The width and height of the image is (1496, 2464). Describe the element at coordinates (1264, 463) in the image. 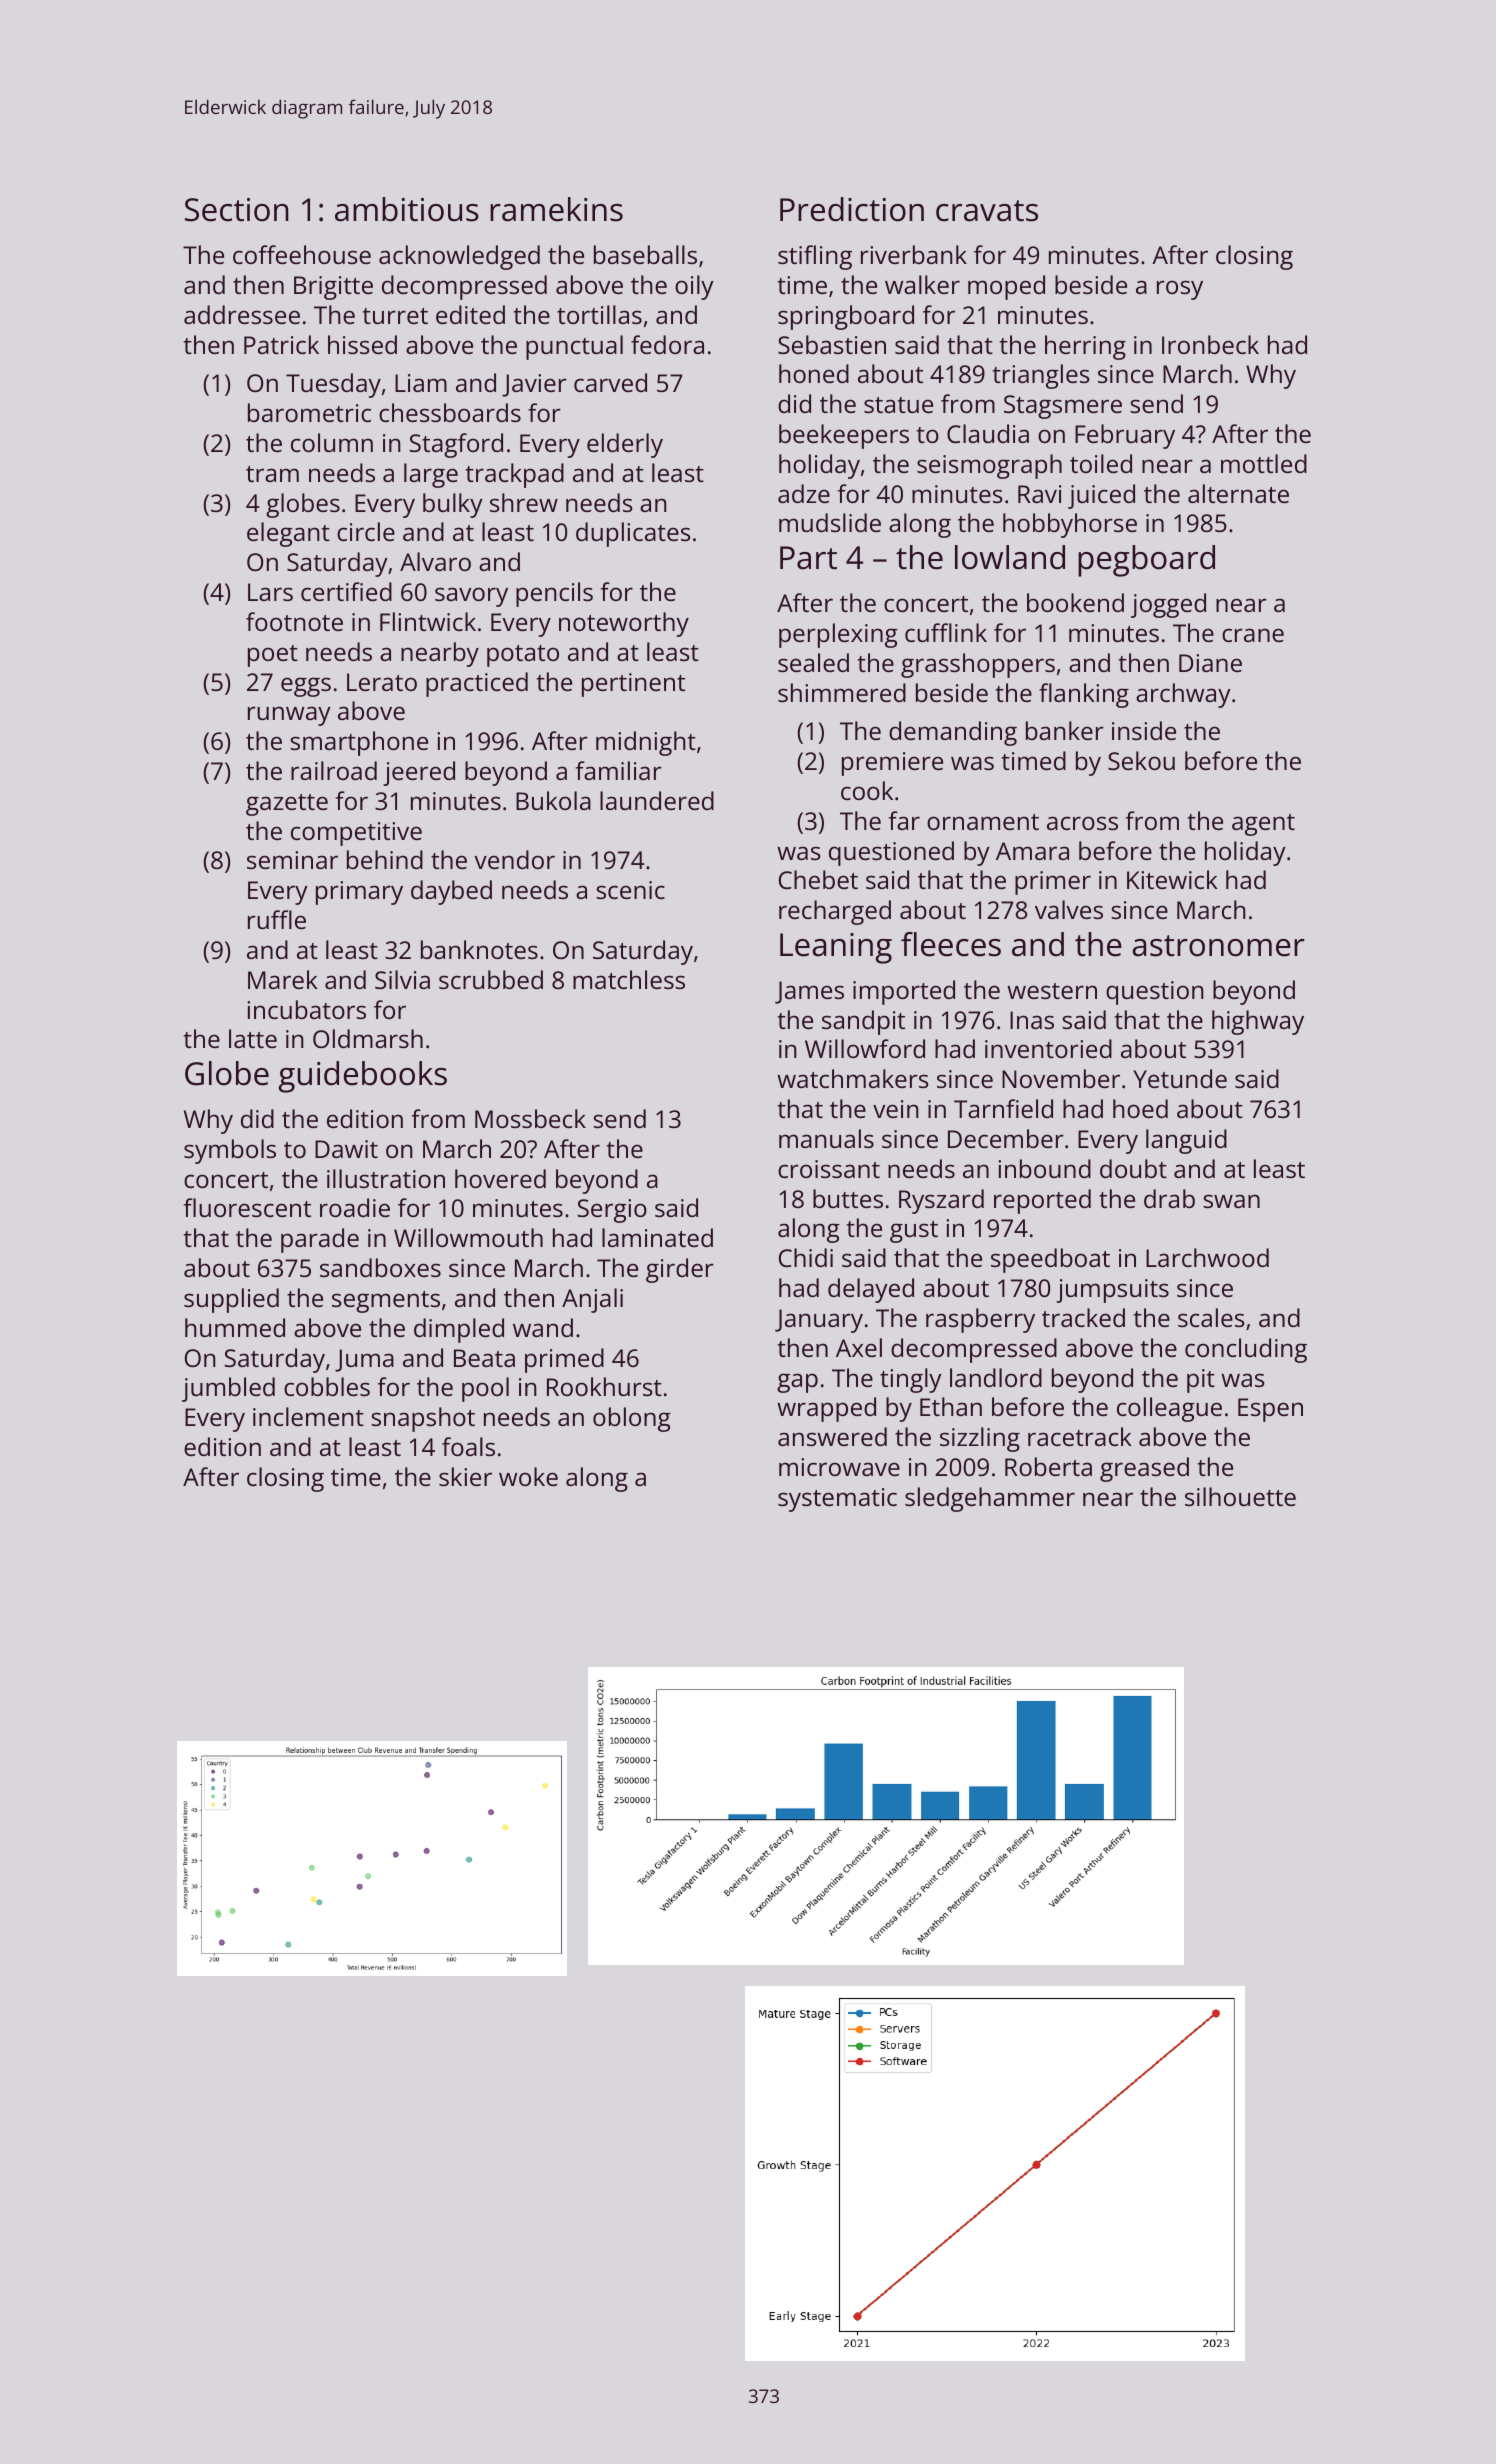

I see `mottled` at that location.
